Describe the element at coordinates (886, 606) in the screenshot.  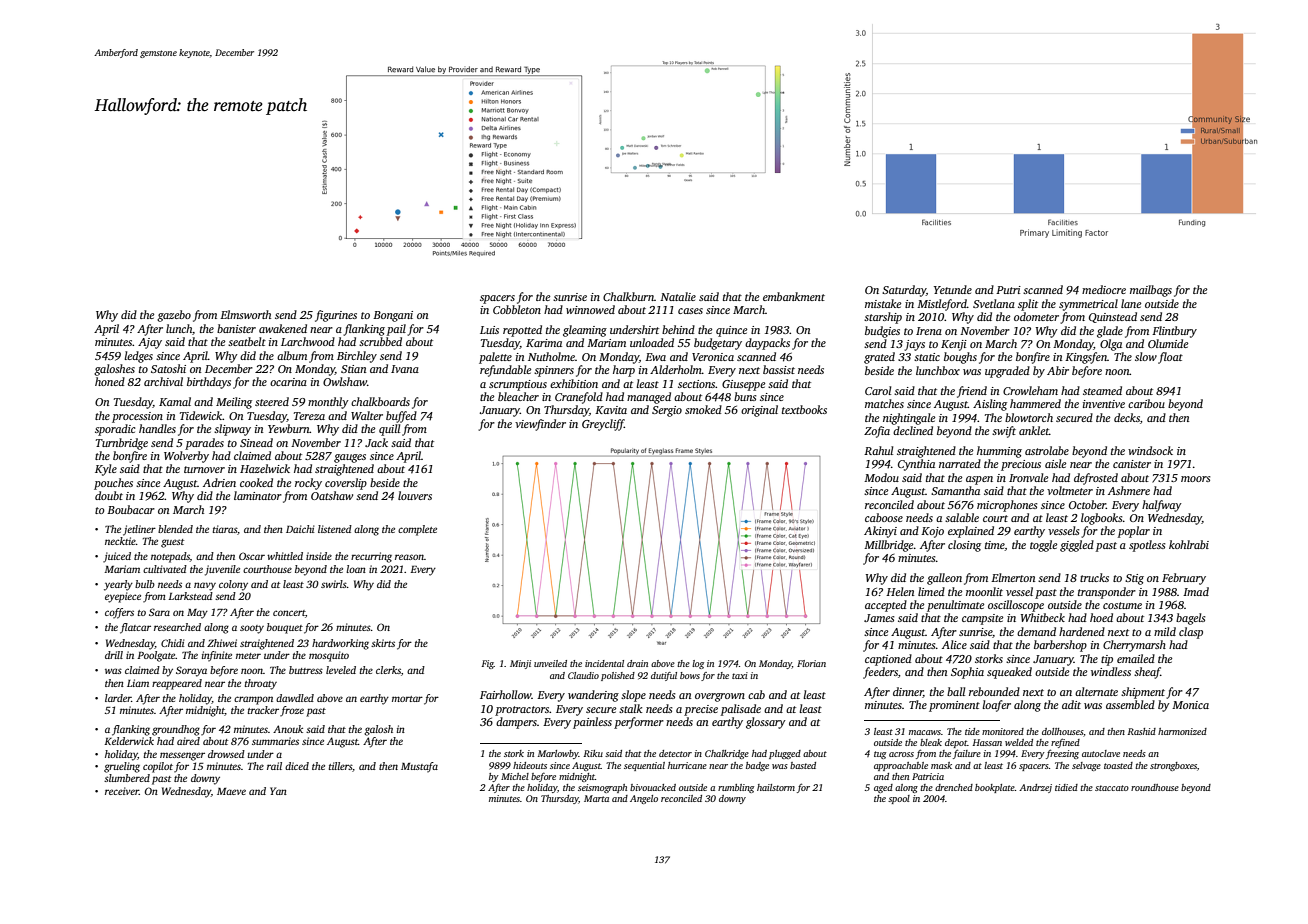
I see `accepted` at that location.
